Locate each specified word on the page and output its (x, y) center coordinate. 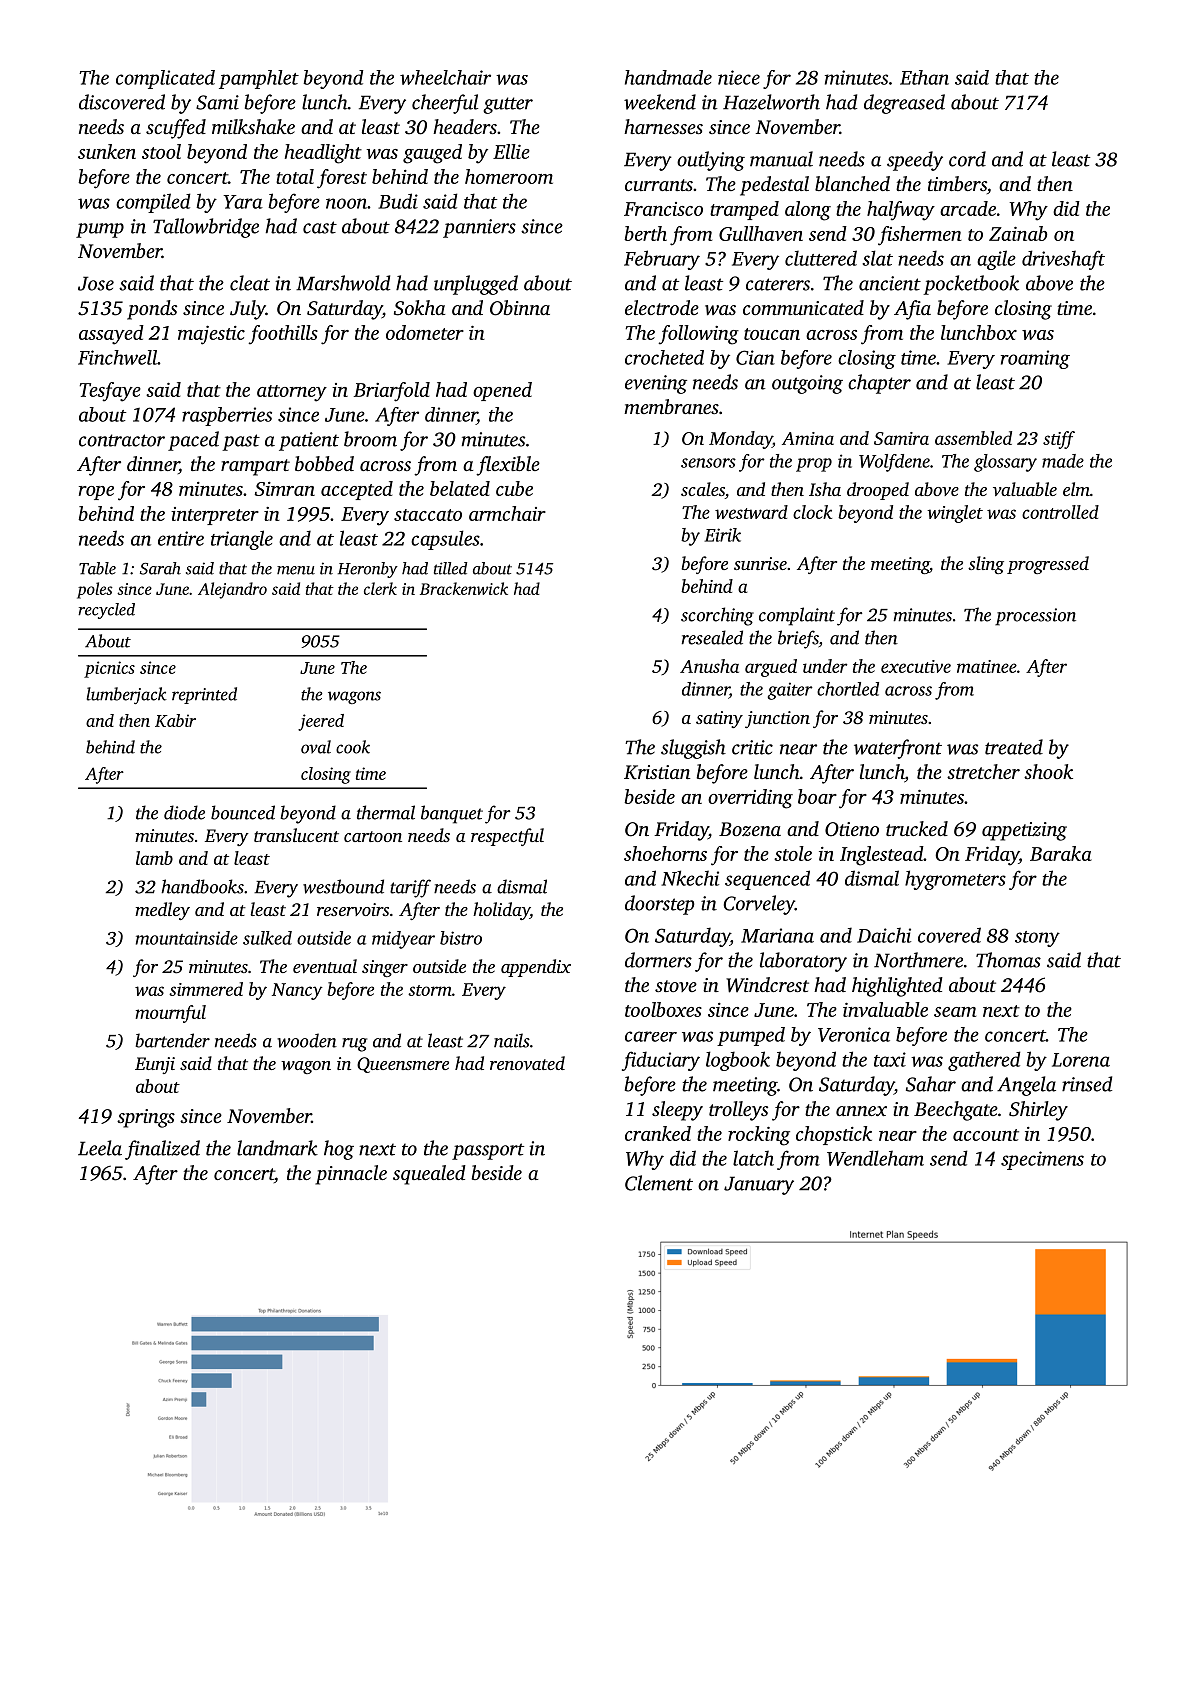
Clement (659, 1183)
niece (739, 77)
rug (354, 1045)
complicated (165, 79)
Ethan (924, 77)
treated (1014, 747)
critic (752, 747)
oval (316, 747)
